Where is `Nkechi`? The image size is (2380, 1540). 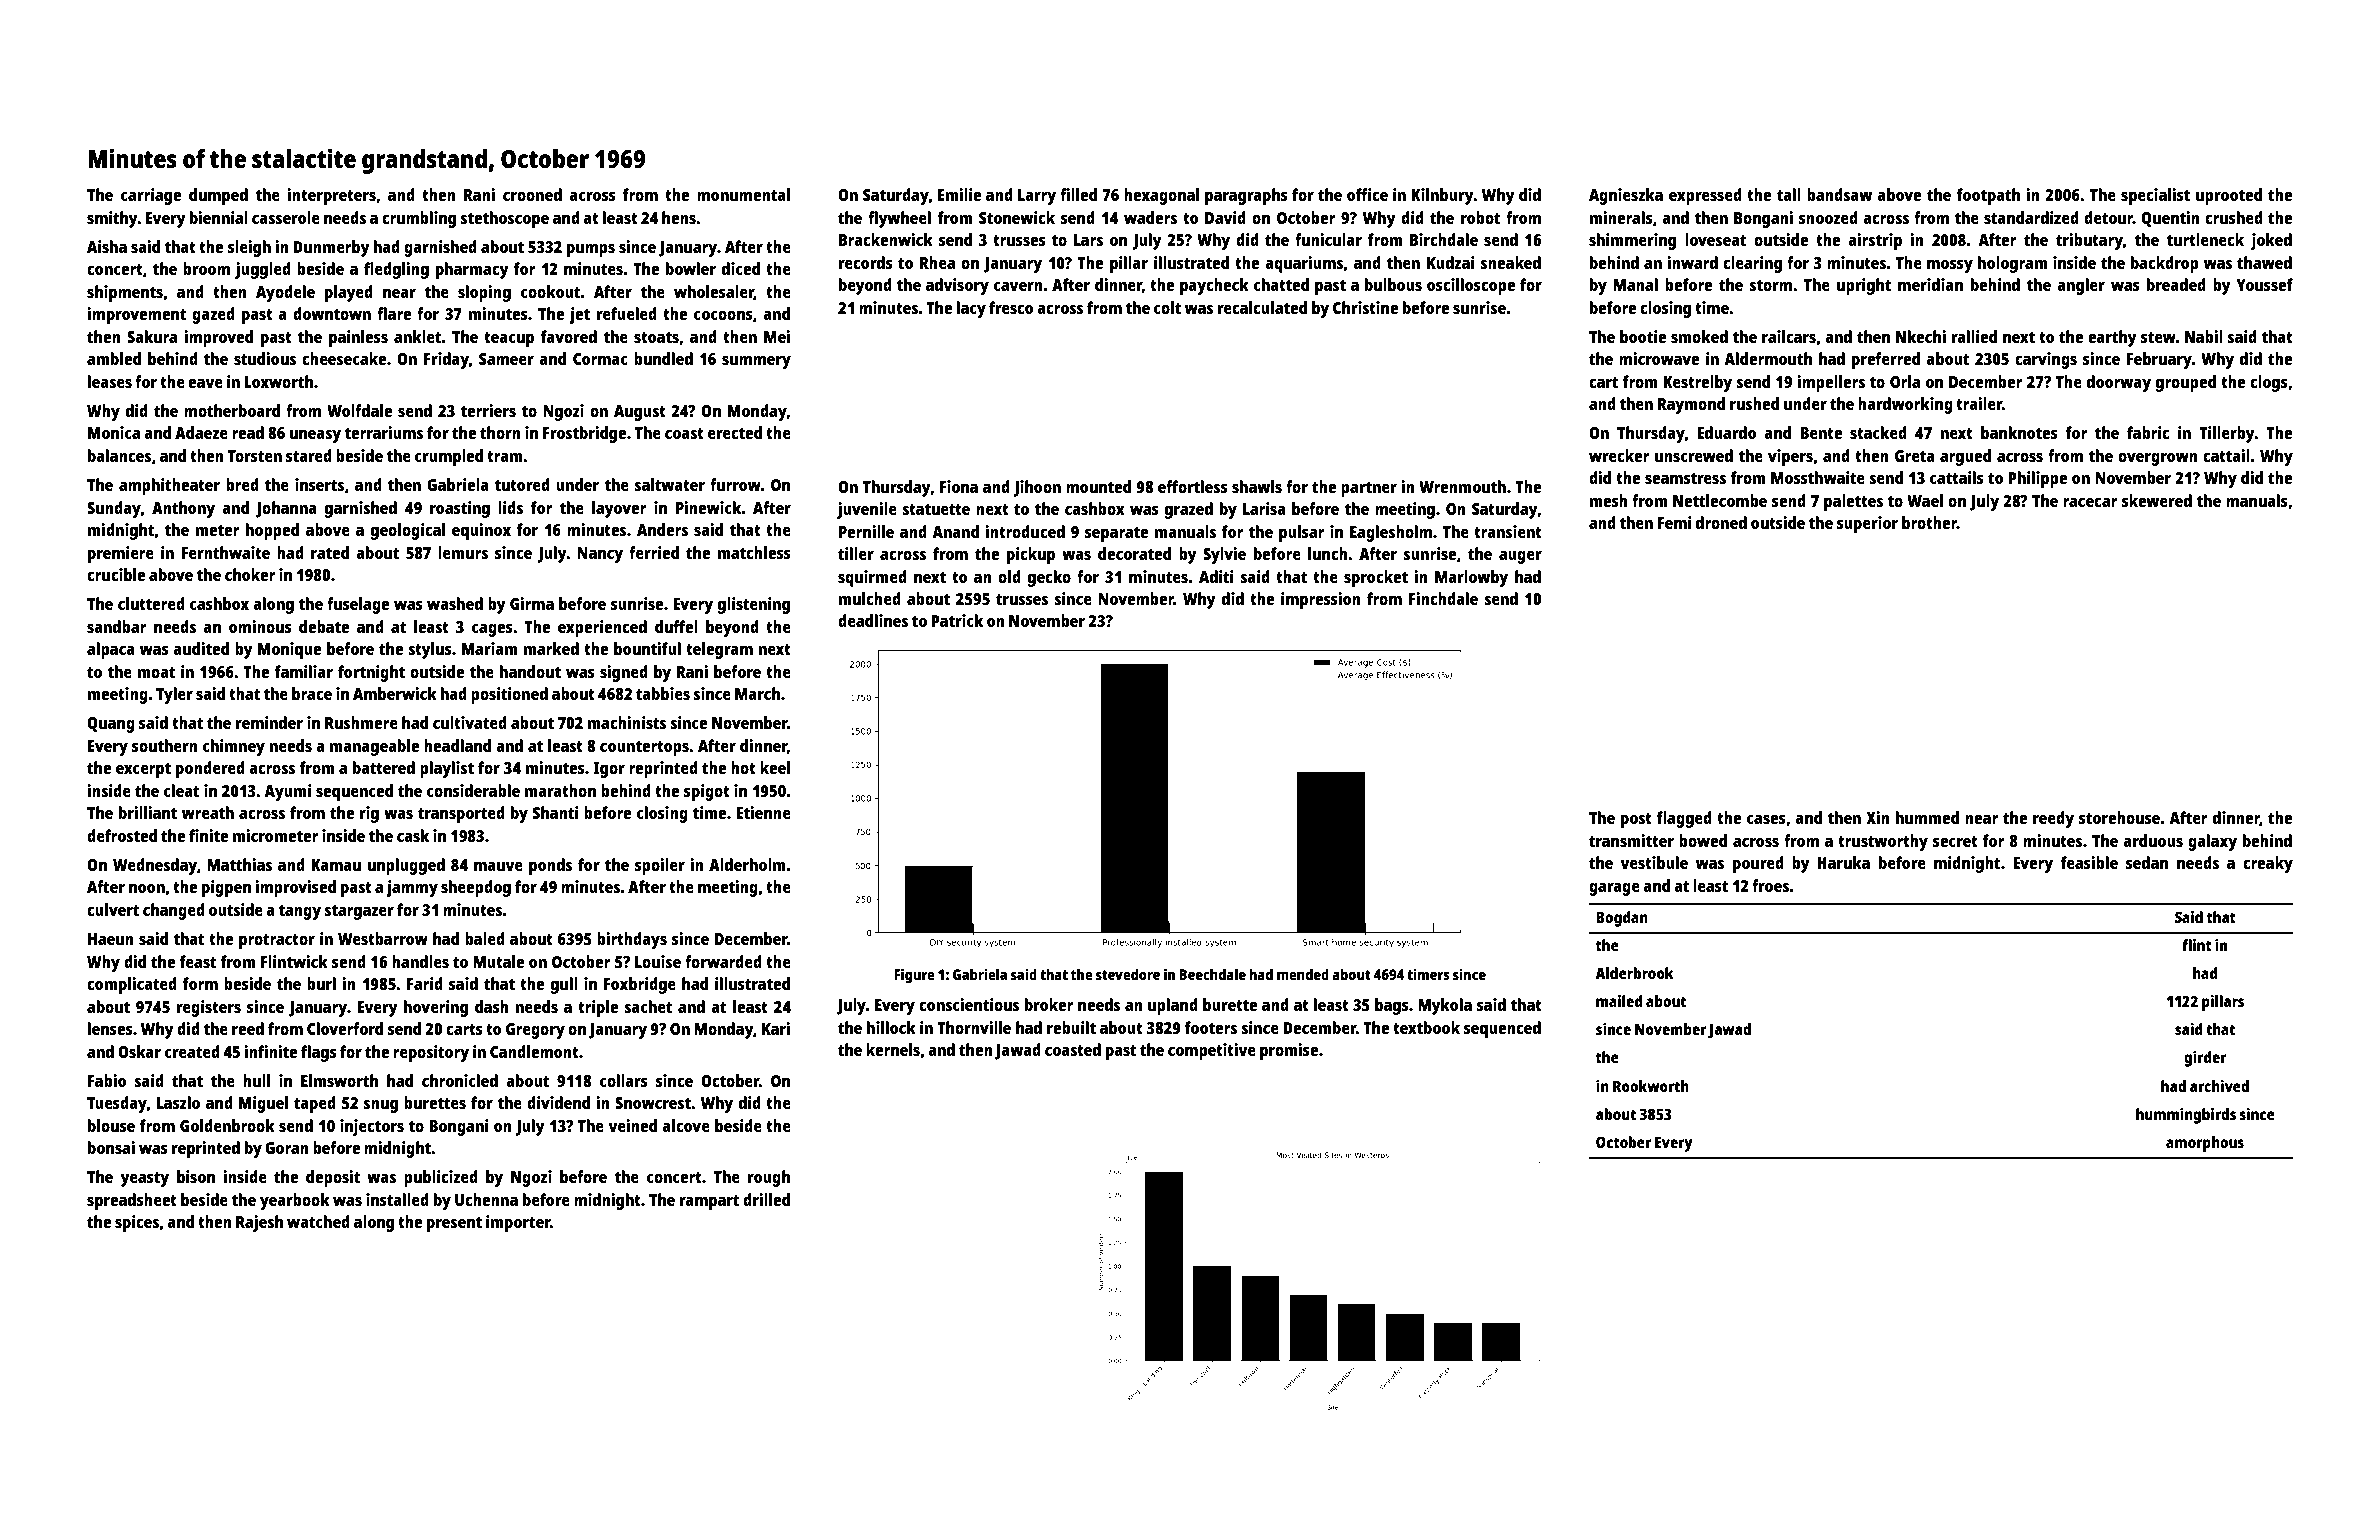 Nkechi is located at coordinates (1921, 336).
